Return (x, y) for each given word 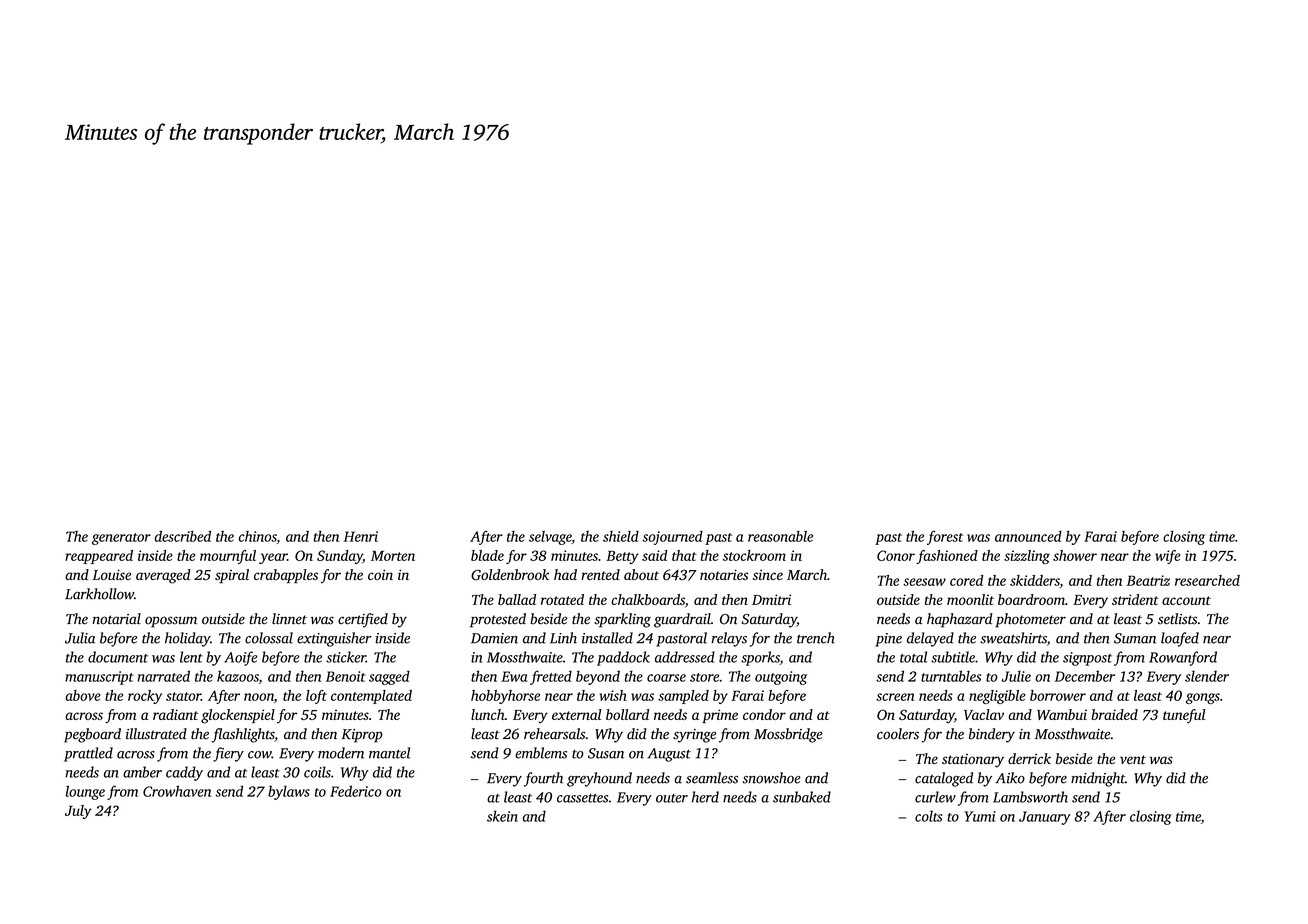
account (1186, 600)
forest (945, 537)
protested (498, 620)
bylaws (289, 792)
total (913, 657)
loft (316, 697)
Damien (494, 638)
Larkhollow (99, 594)
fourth (543, 779)
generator (121, 539)
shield (621, 536)
